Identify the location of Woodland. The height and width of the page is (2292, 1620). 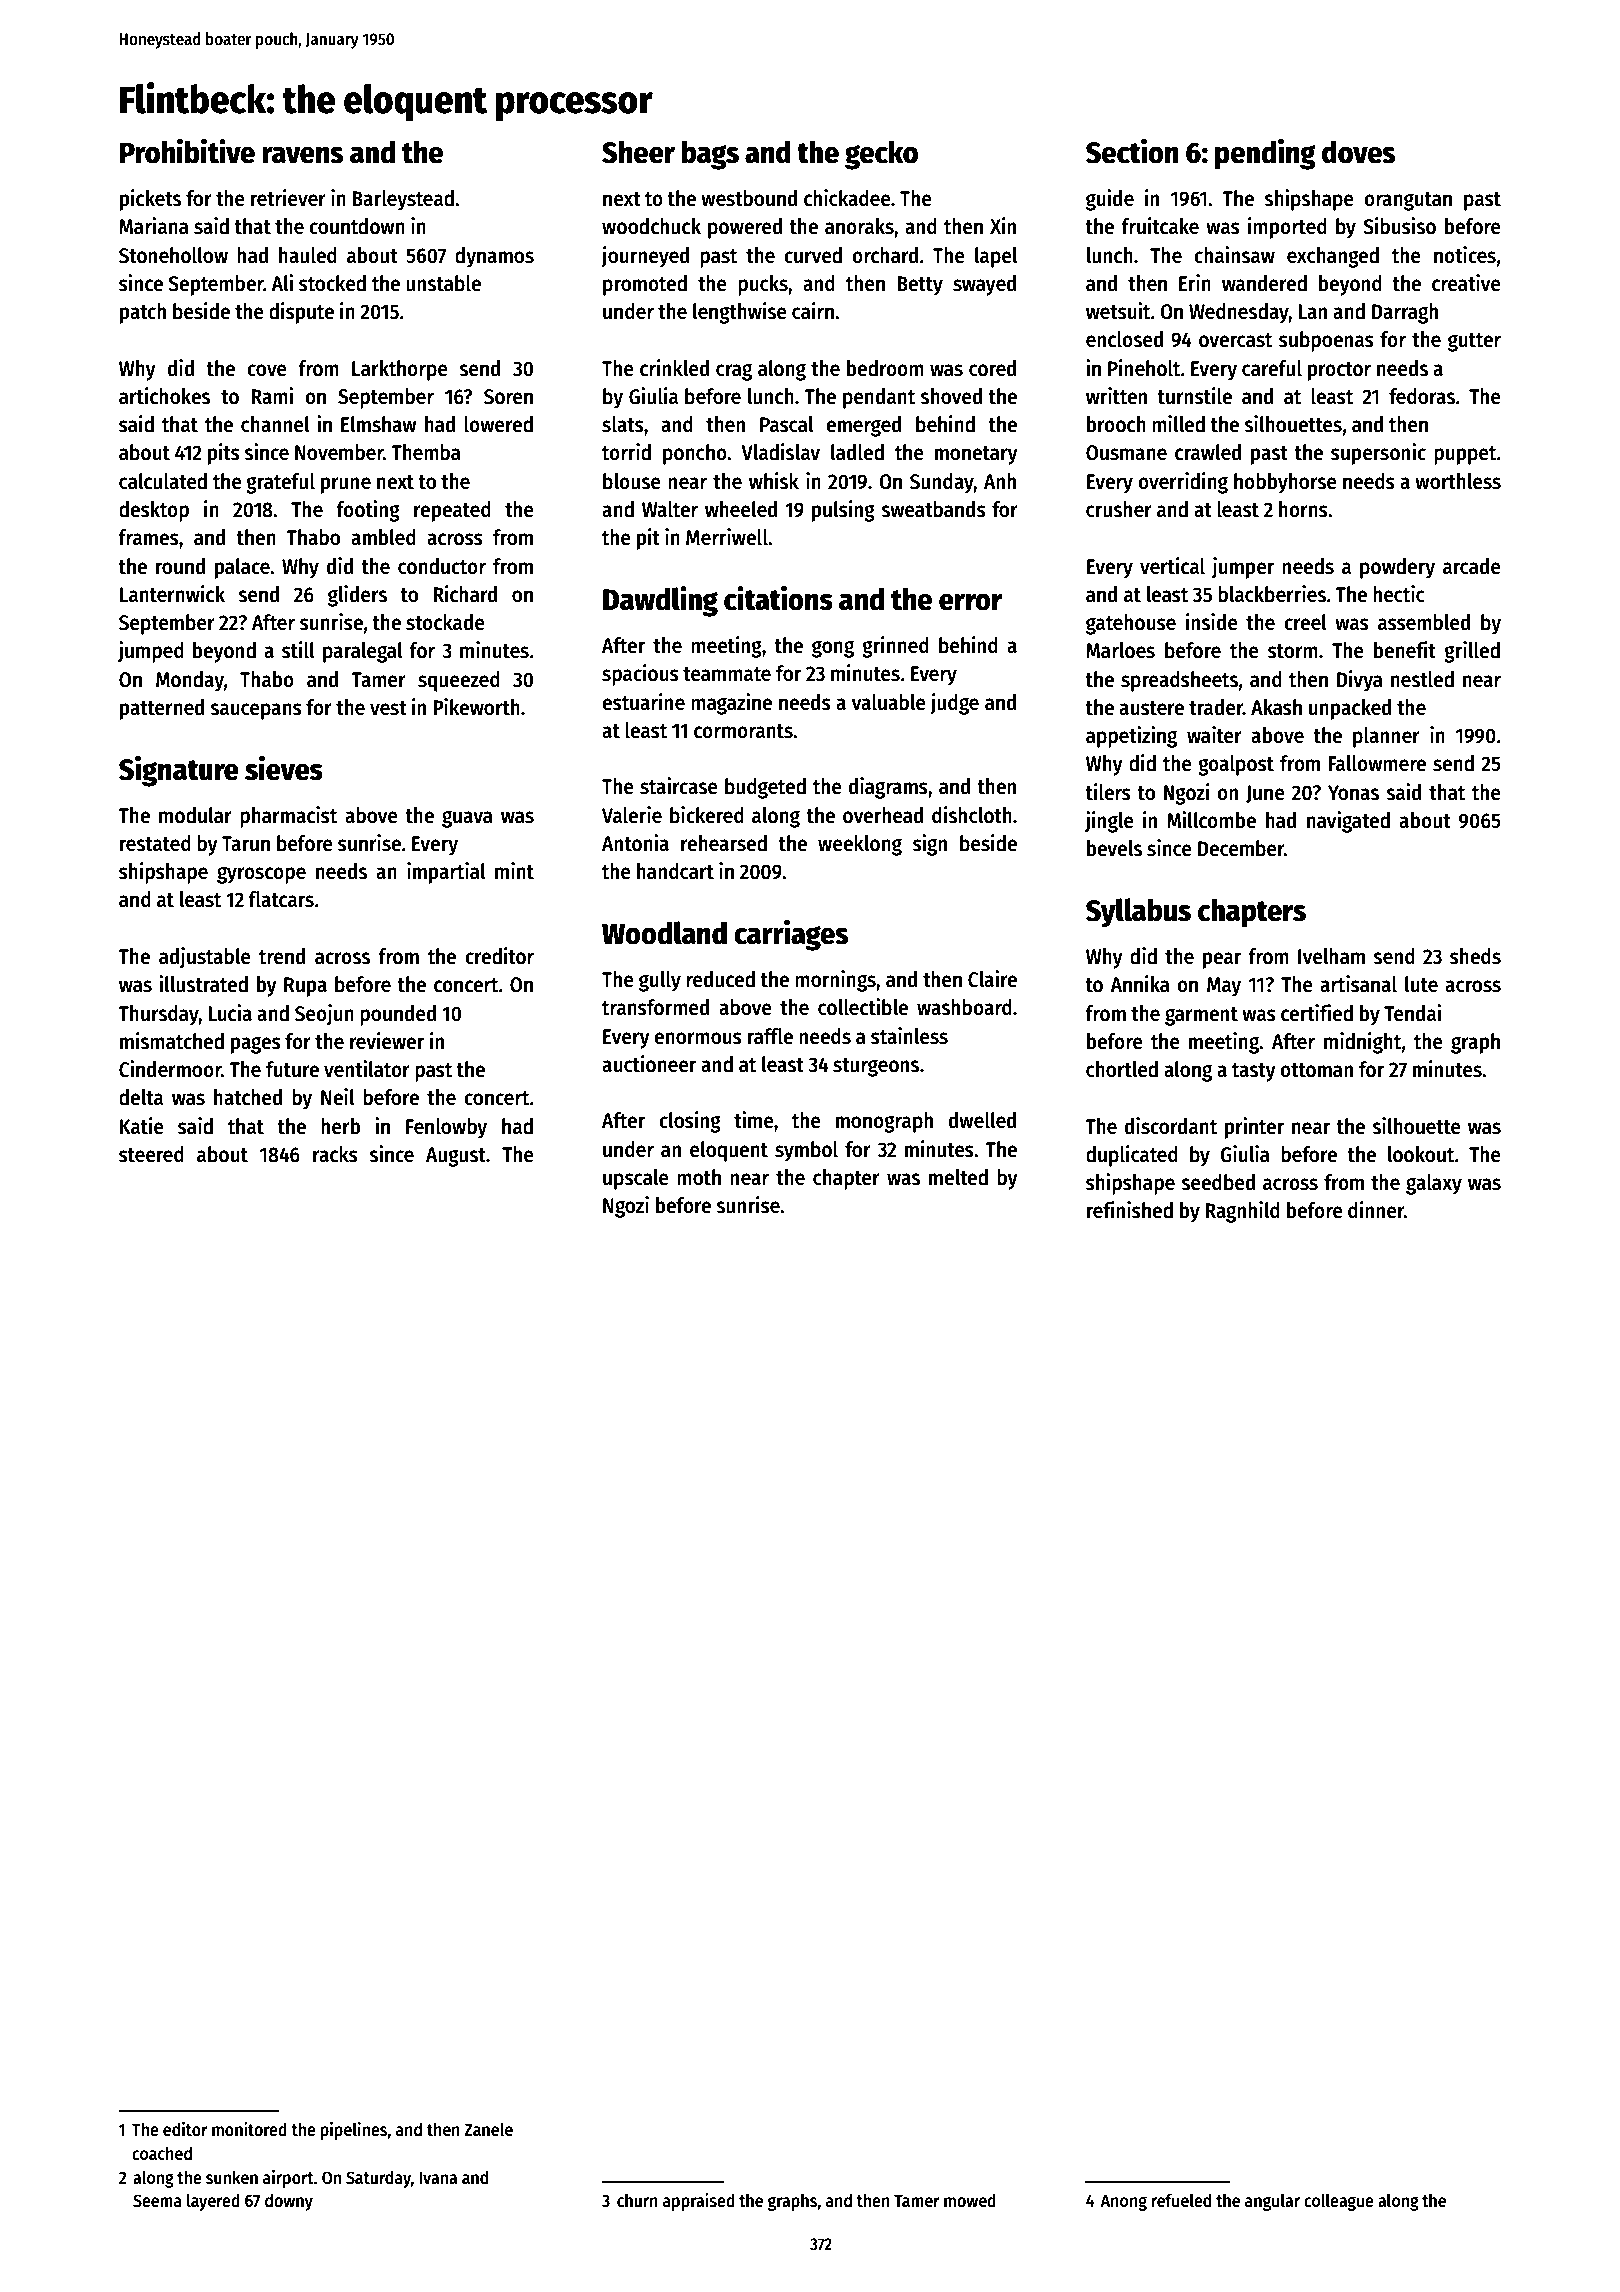
(664, 933).
